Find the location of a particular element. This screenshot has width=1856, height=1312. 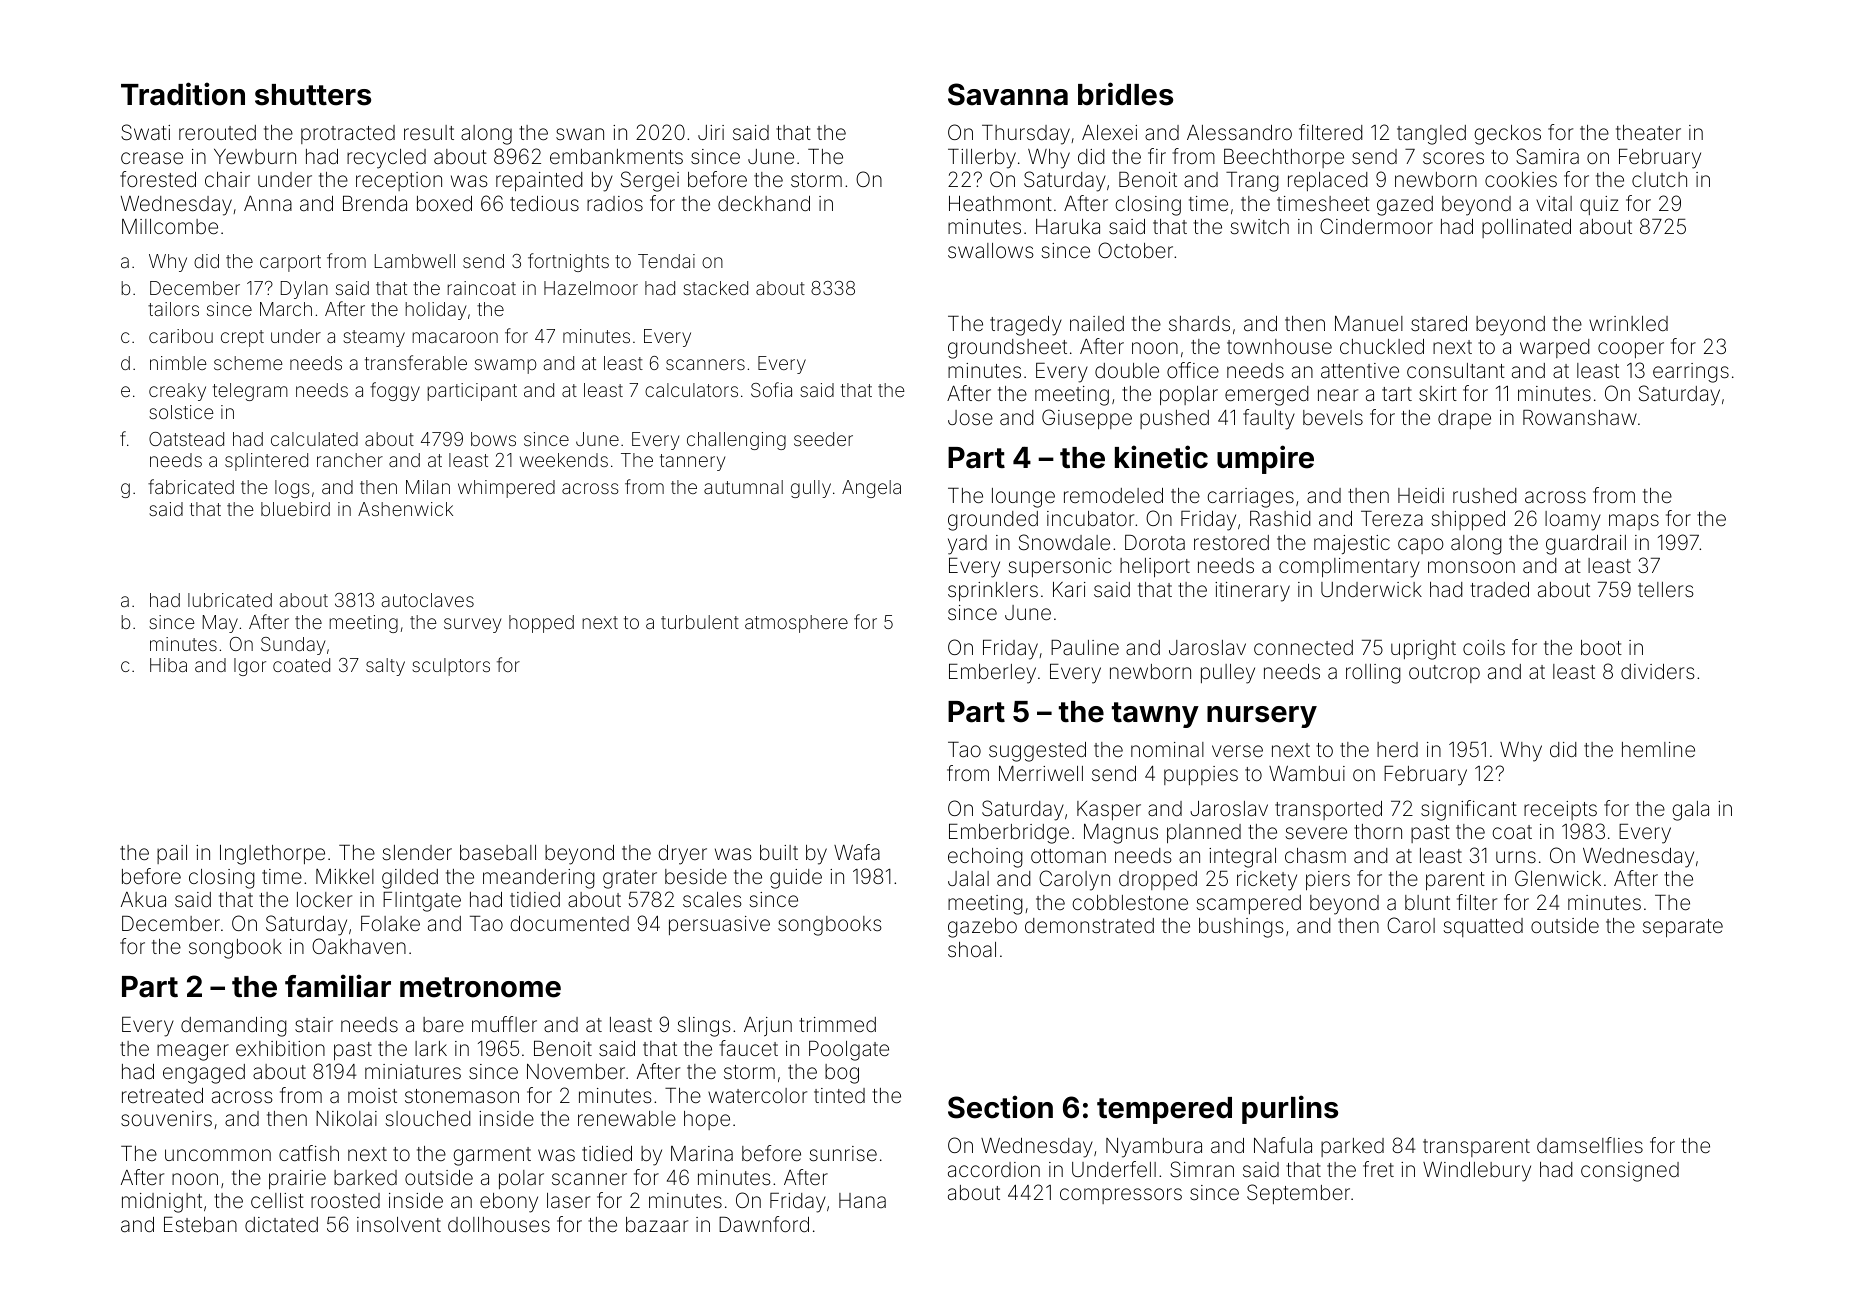

turbulent is located at coordinates (700, 622).
